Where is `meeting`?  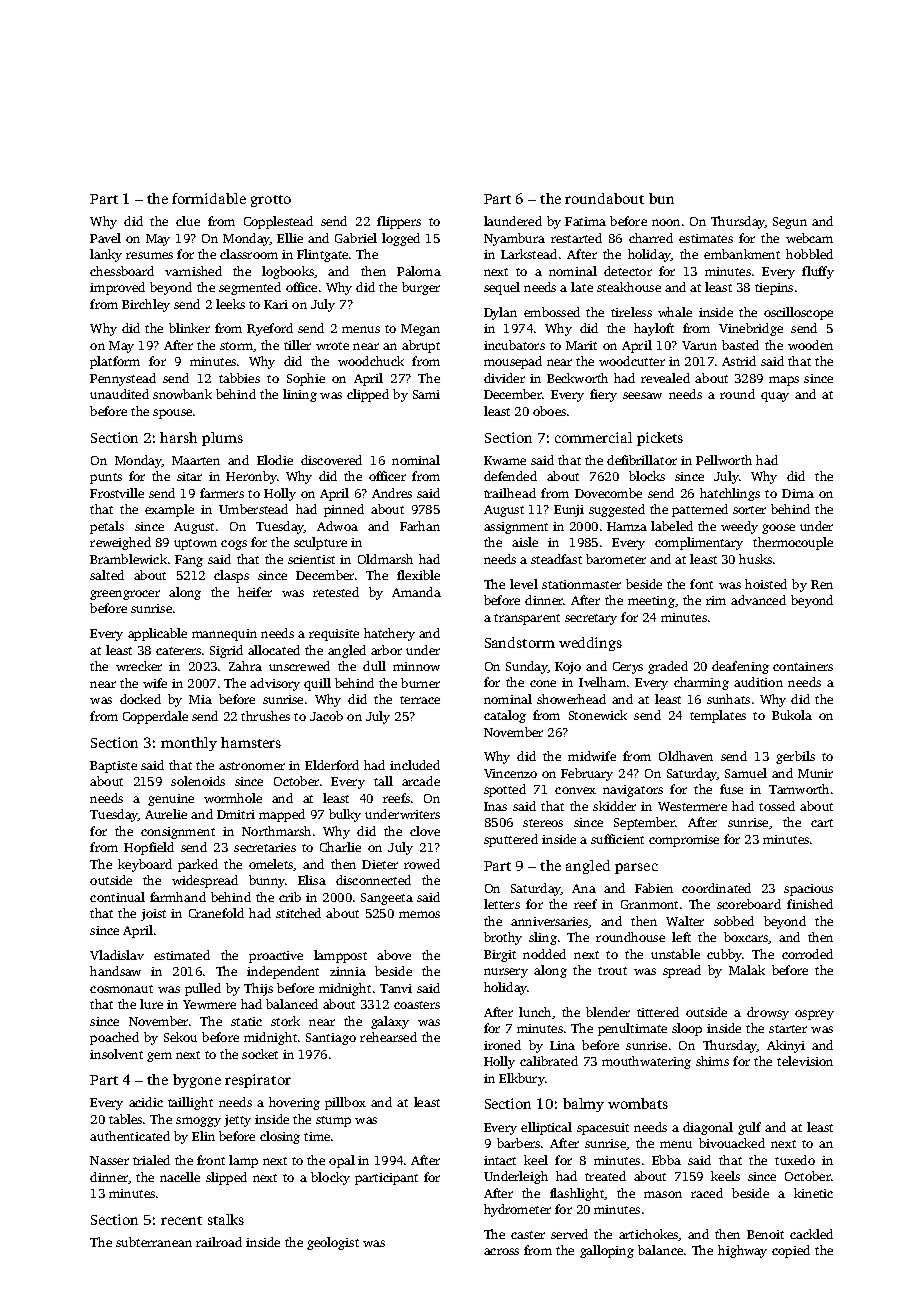 meeting is located at coordinates (651, 602).
